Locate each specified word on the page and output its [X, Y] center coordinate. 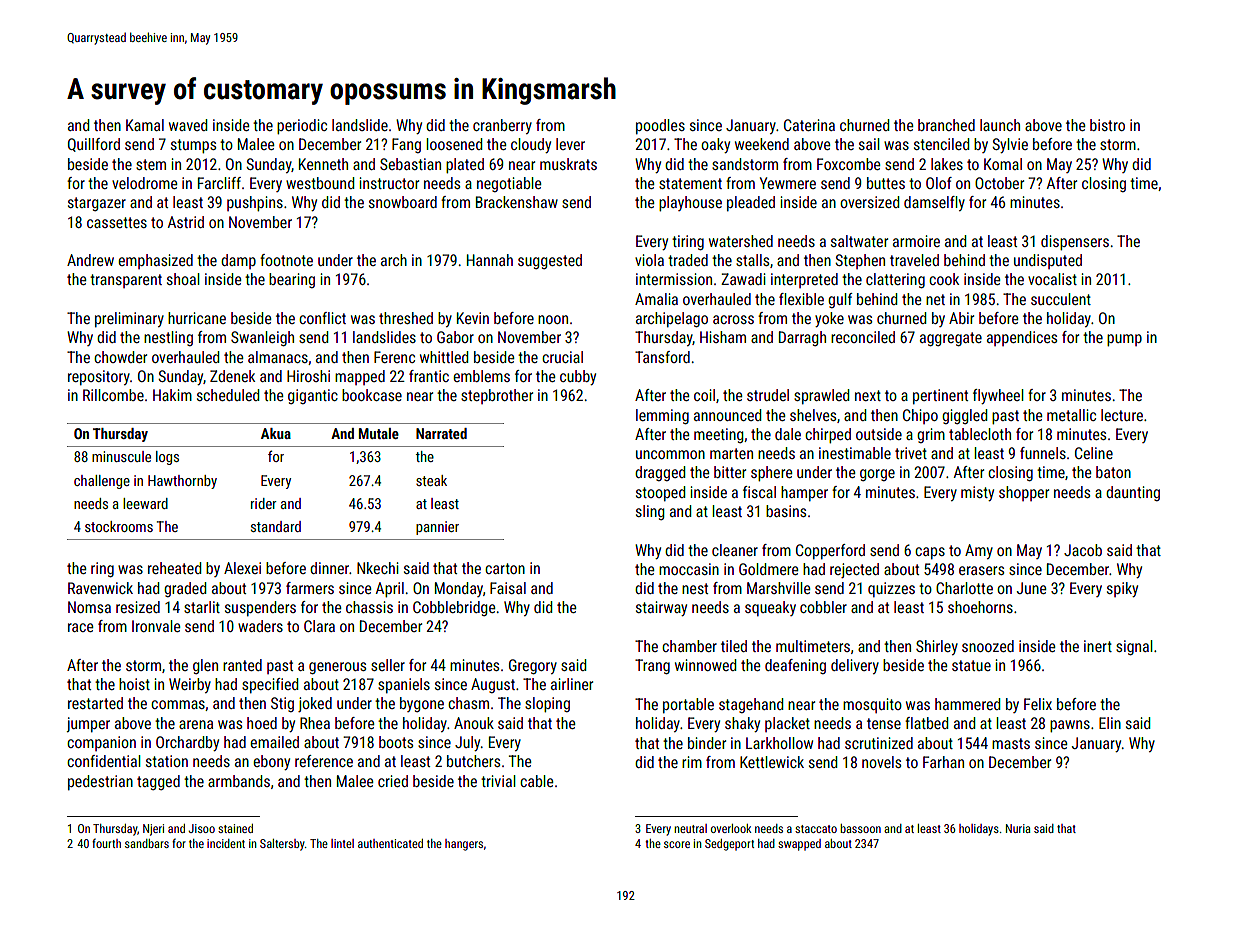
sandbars [147, 843]
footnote [286, 260]
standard [276, 526]
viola [649, 260]
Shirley [937, 647]
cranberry [502, 126]
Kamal [145, 125]
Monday [459, 589]
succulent [1061, 299]
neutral [690, 828]
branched [946, 125]
